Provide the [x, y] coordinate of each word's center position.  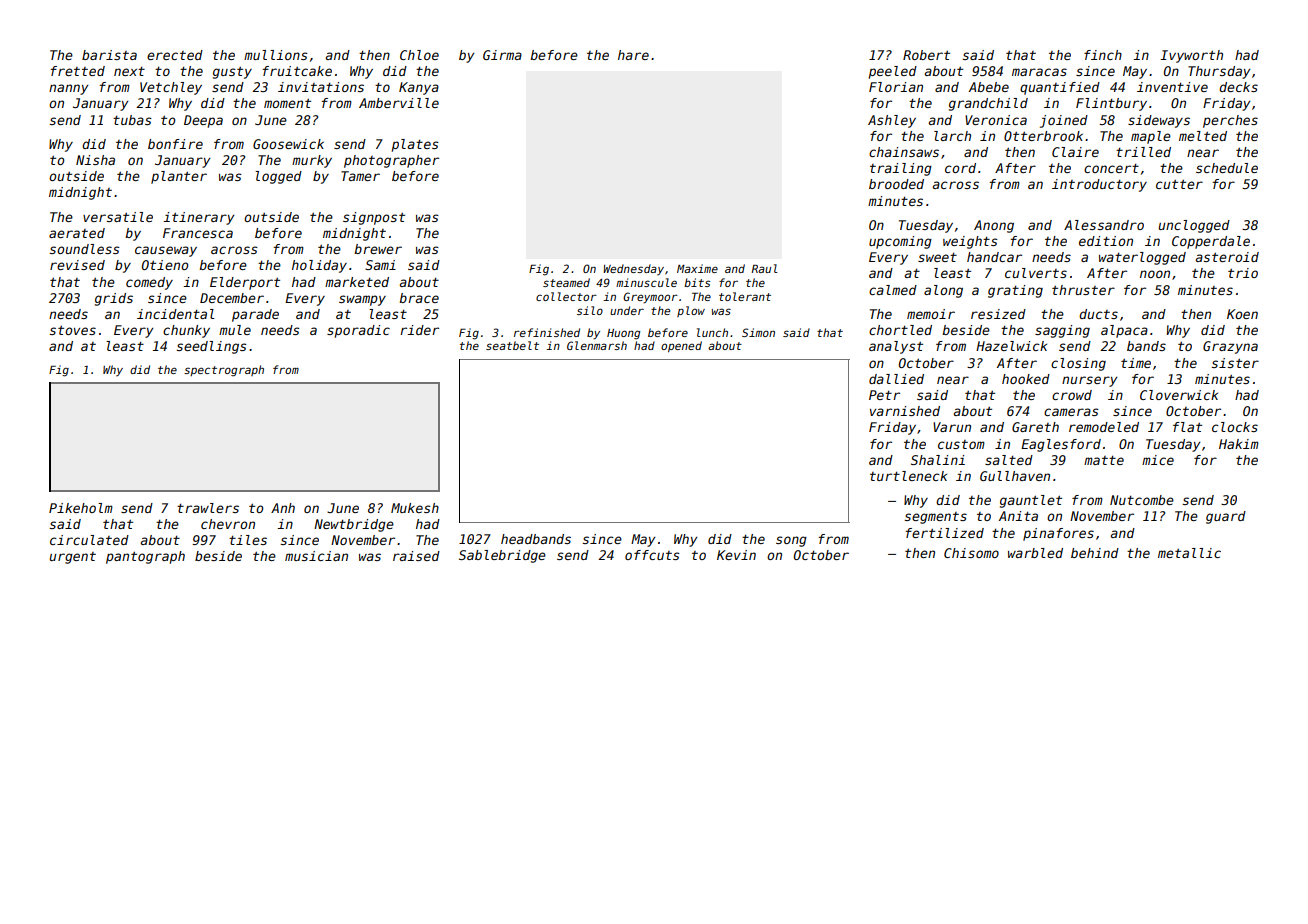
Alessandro [1104, 225]
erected [175, 55]
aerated [77, 233]
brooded [896, 184]
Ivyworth [1191, 56]
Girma [502, 55]
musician [316, 556]
